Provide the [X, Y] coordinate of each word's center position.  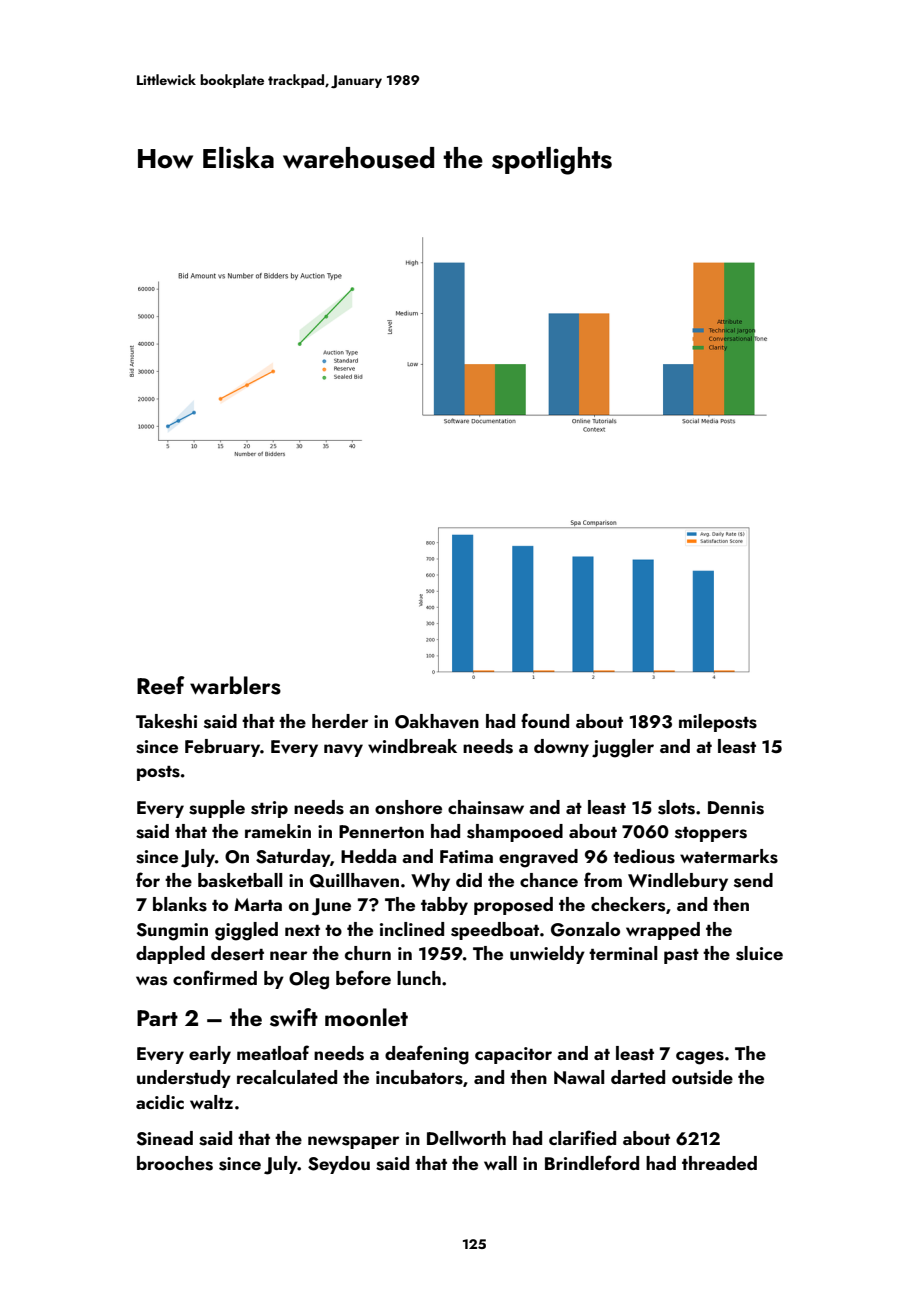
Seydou [339, 1165]
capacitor [513, 1055]
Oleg [309, 980]
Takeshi [166, 721]
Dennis [736, 808]
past [681, 956]
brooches [175, 1163]
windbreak [412, 746]
